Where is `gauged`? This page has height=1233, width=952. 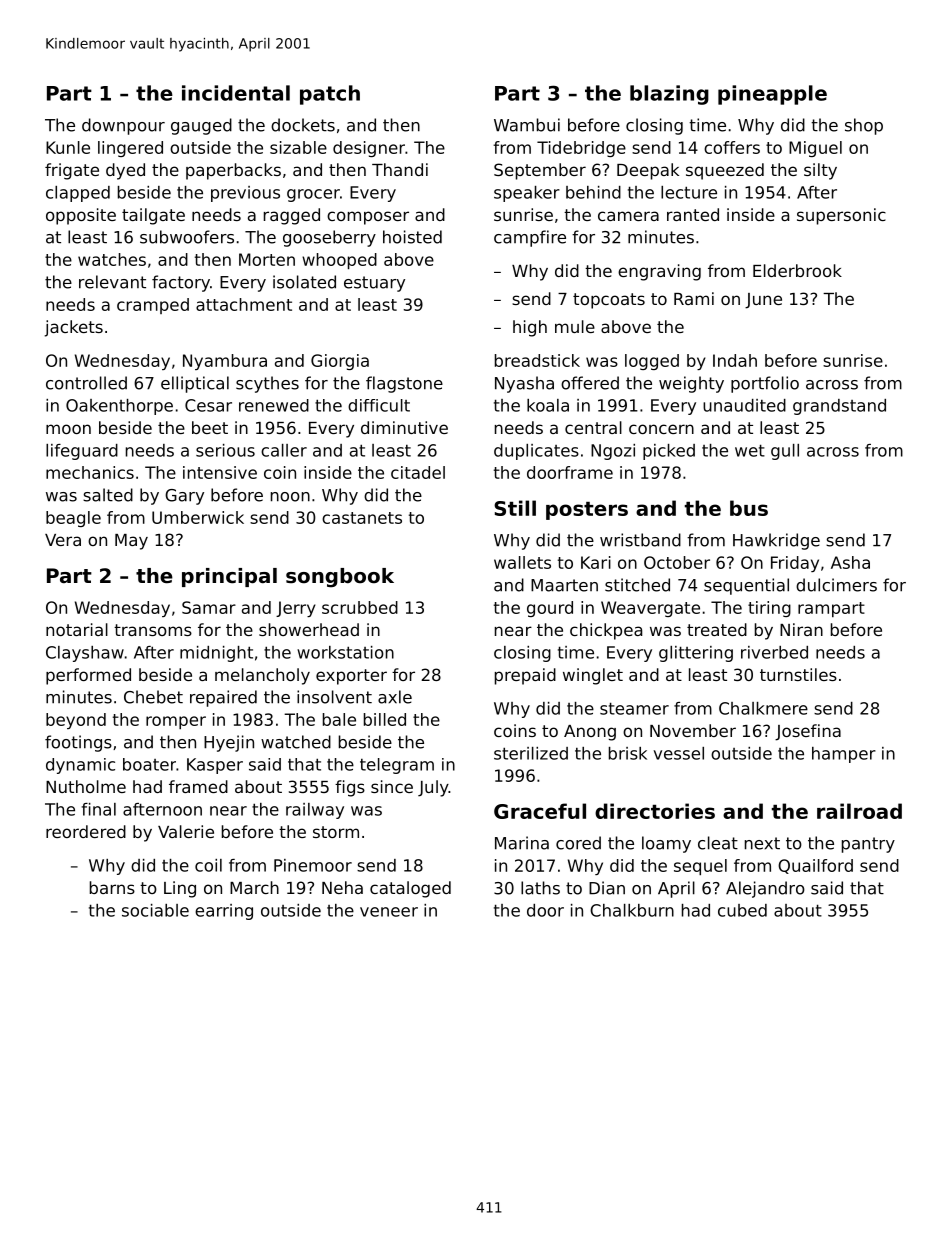 gauged is located at coordinates (201, 126).
